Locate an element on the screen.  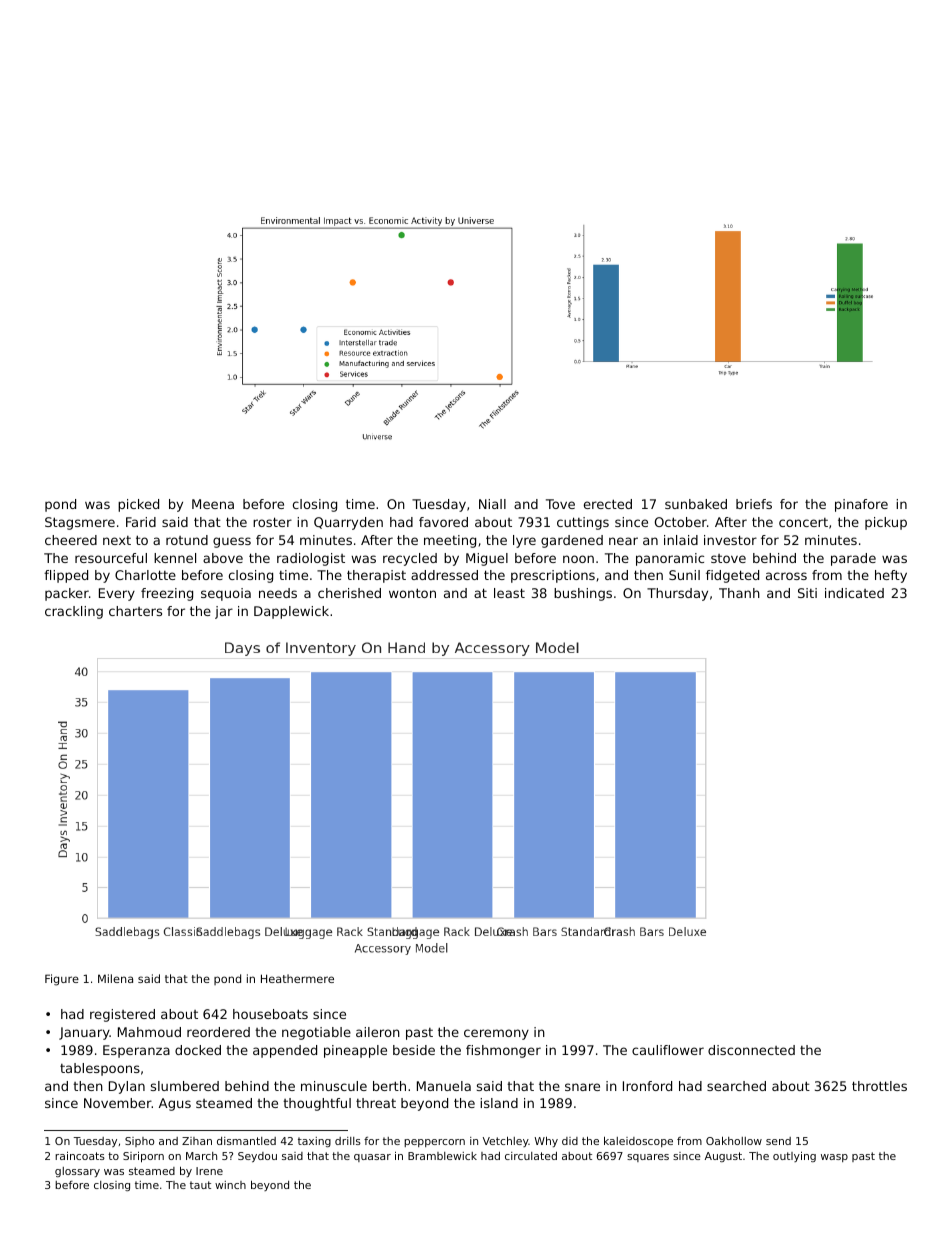
disconnected is located at coordinates (751, 1050).
